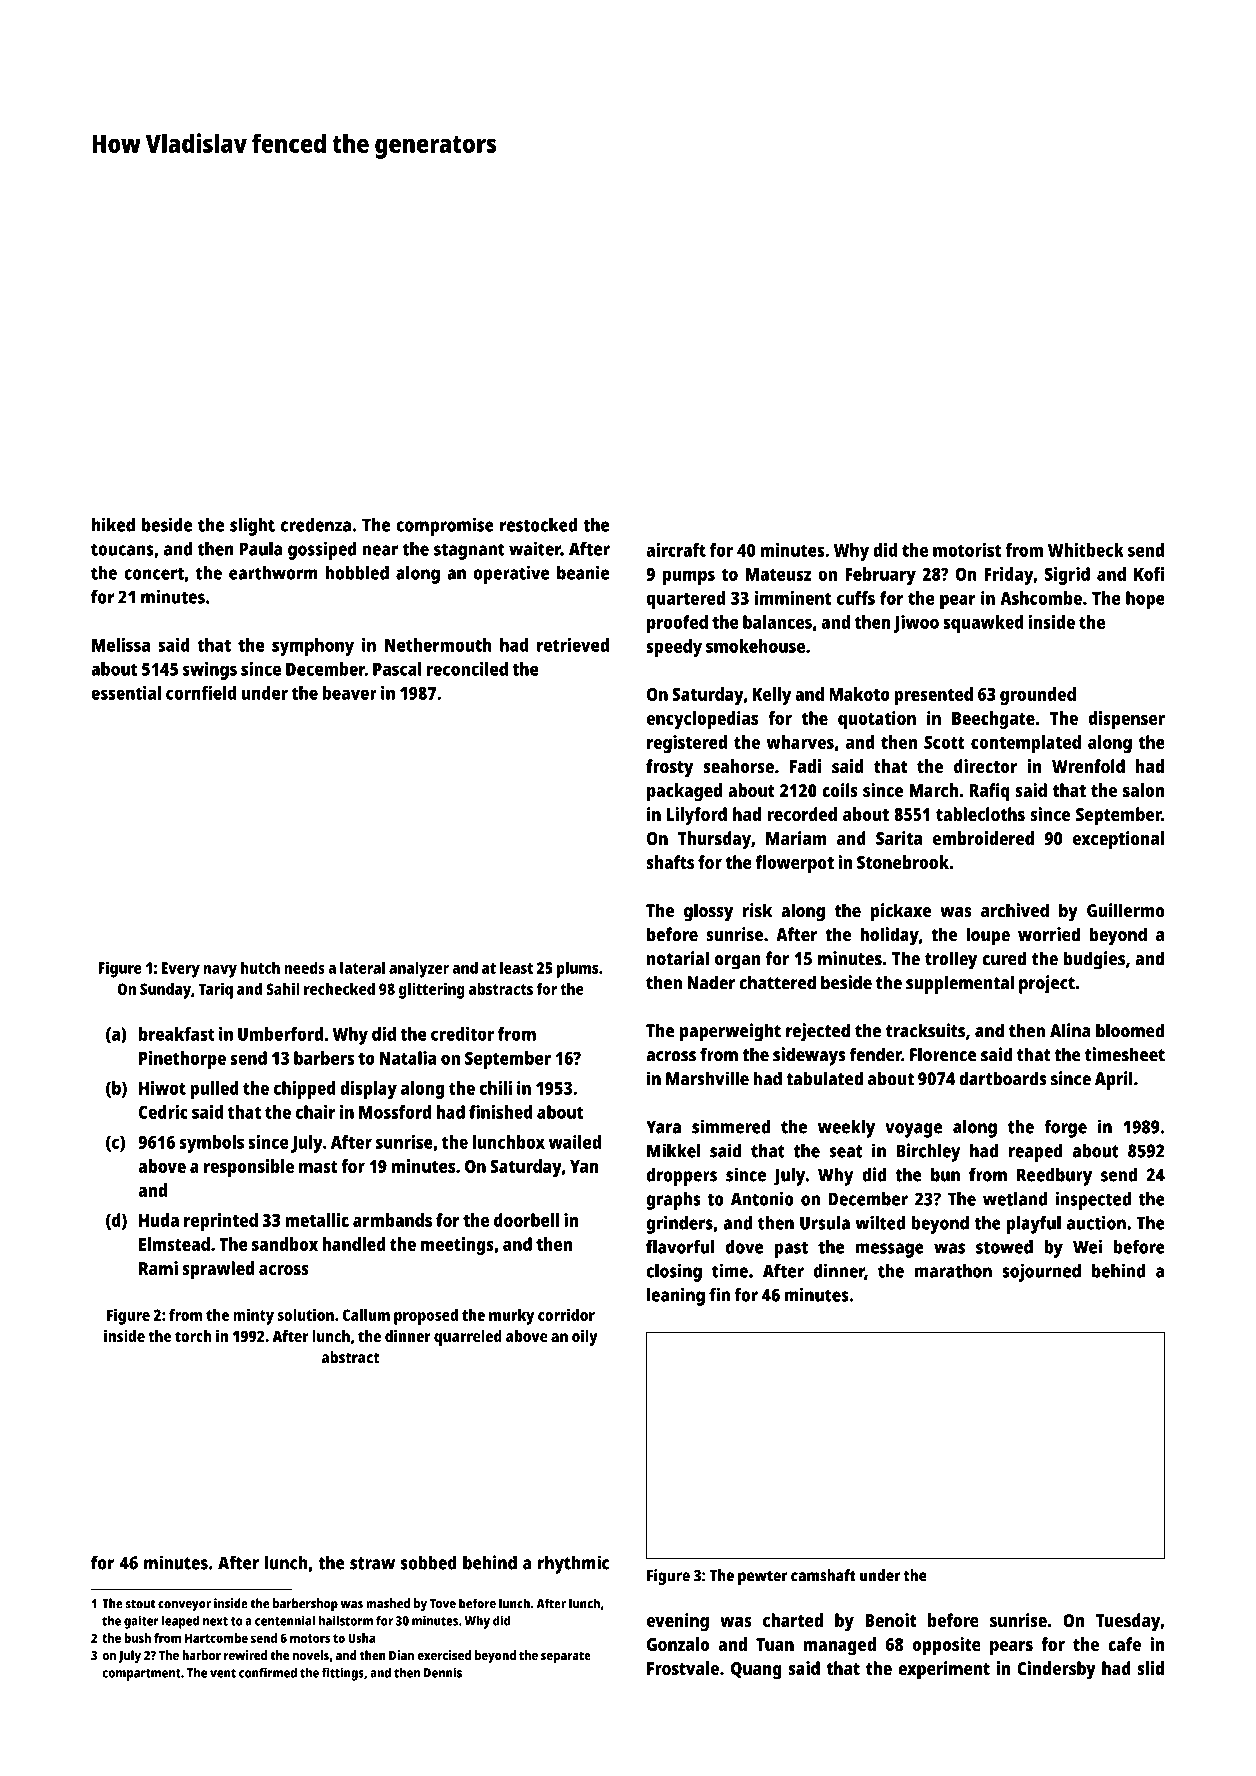 The image size is (1256, 1776). Describe the element at coordinates (573, 1564) in the image. I see `rhythmic` at that location.
